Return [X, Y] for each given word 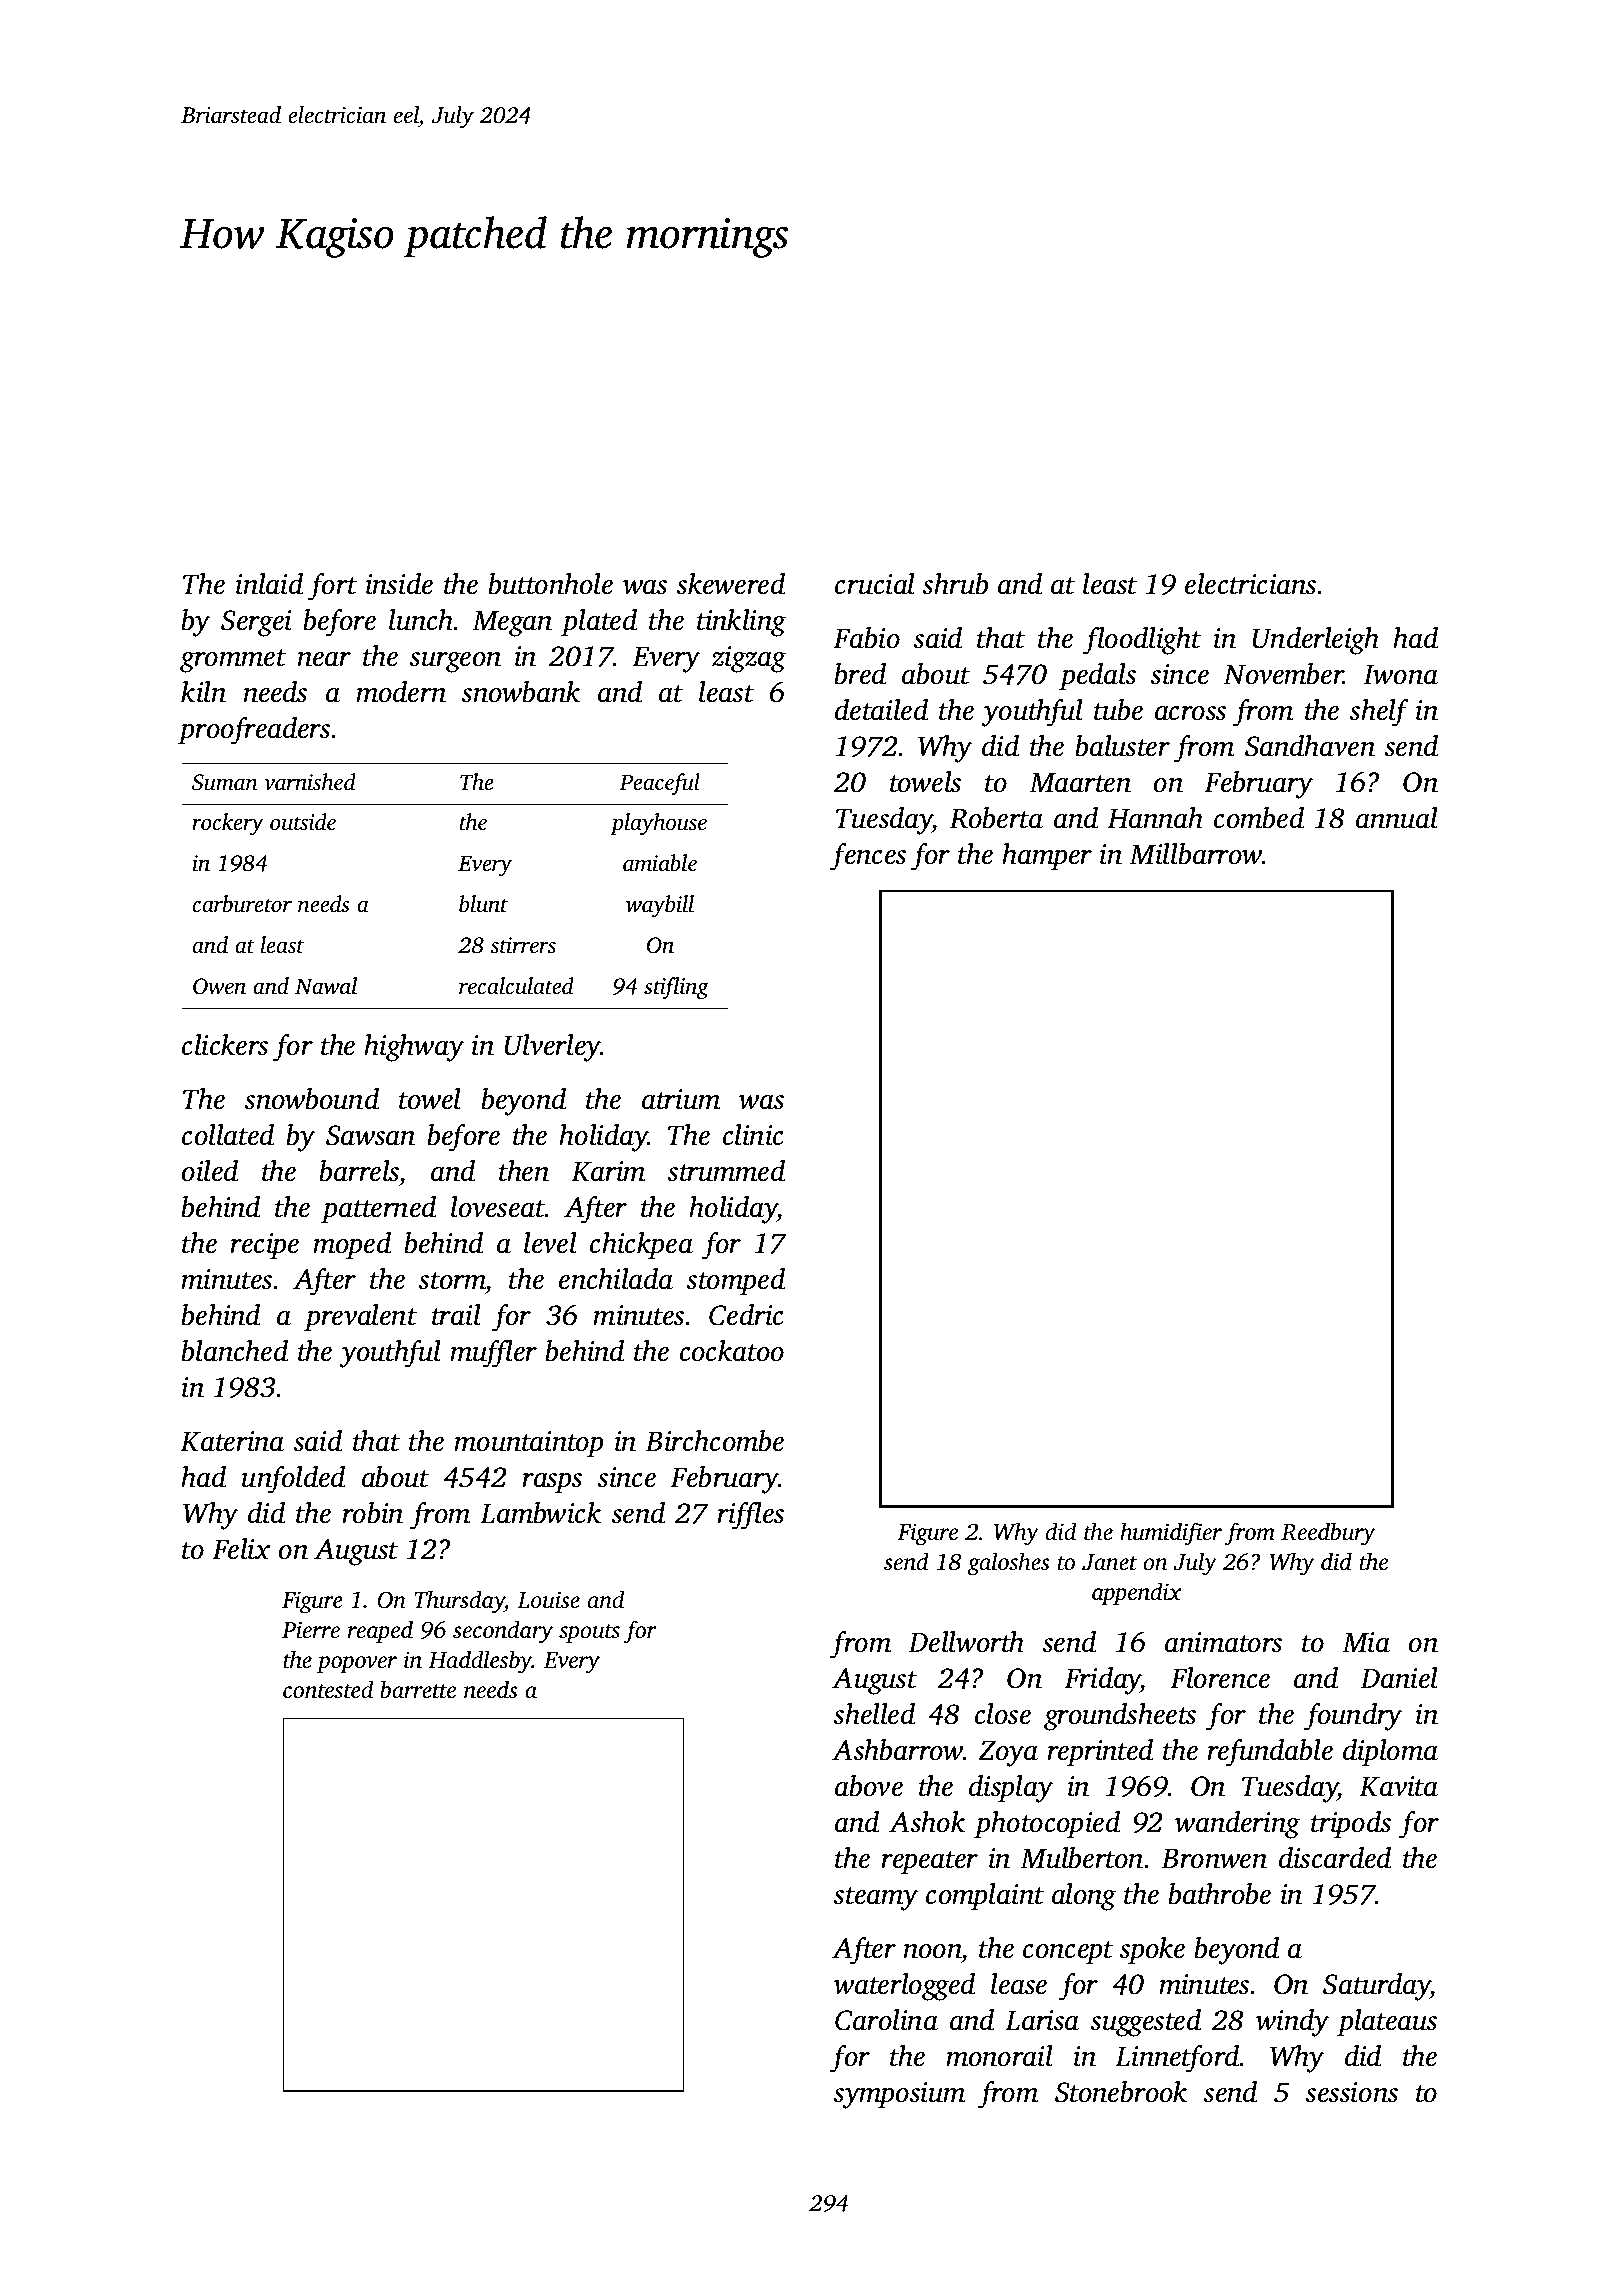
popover [357, 1664]
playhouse [658, 824]
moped [352, 1245]
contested [328, 1689]
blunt [483, 904]
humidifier [1171, 1534]
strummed [726, 1171]
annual [1397, 818]
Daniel [1399, 1678]
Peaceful [659, 784]
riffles [750, 1516]
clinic [753, 1135]
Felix [241, 1549]
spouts [589, 1633]
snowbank [521, 692]
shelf [1379, 713]
